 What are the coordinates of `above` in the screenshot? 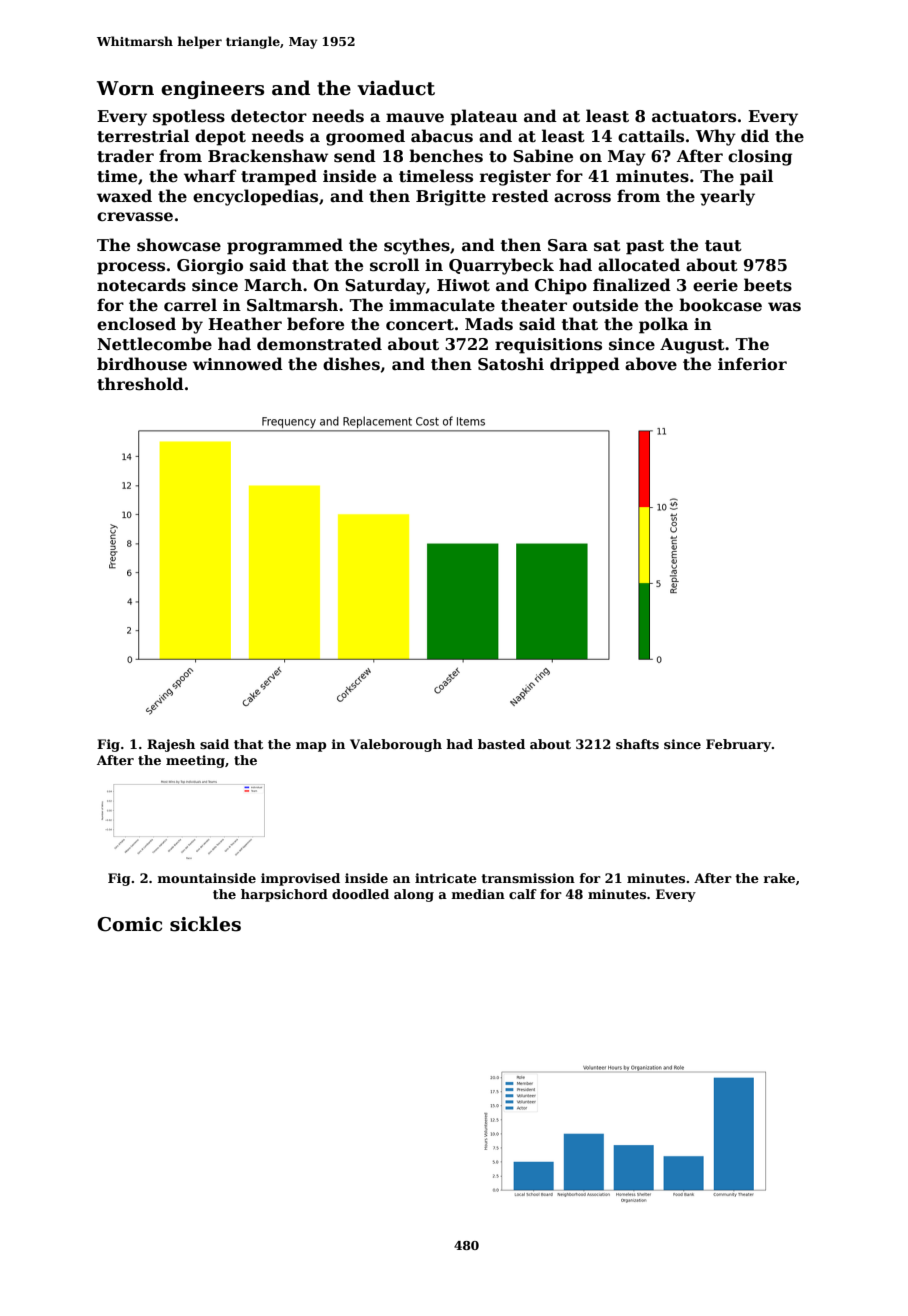 It's located at (651, 364).
